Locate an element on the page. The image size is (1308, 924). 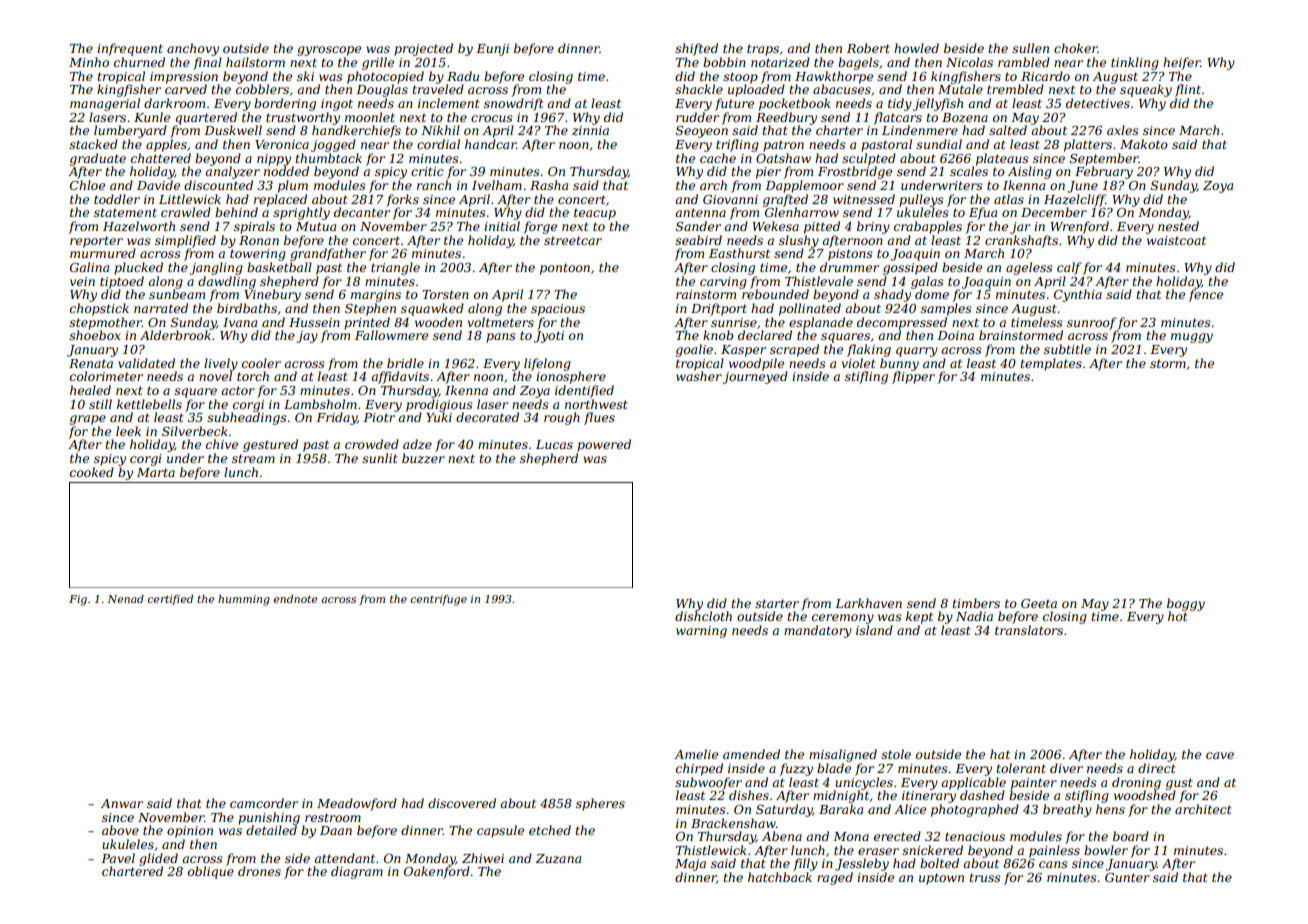
journeyed is located at coordinates (755, 377).
